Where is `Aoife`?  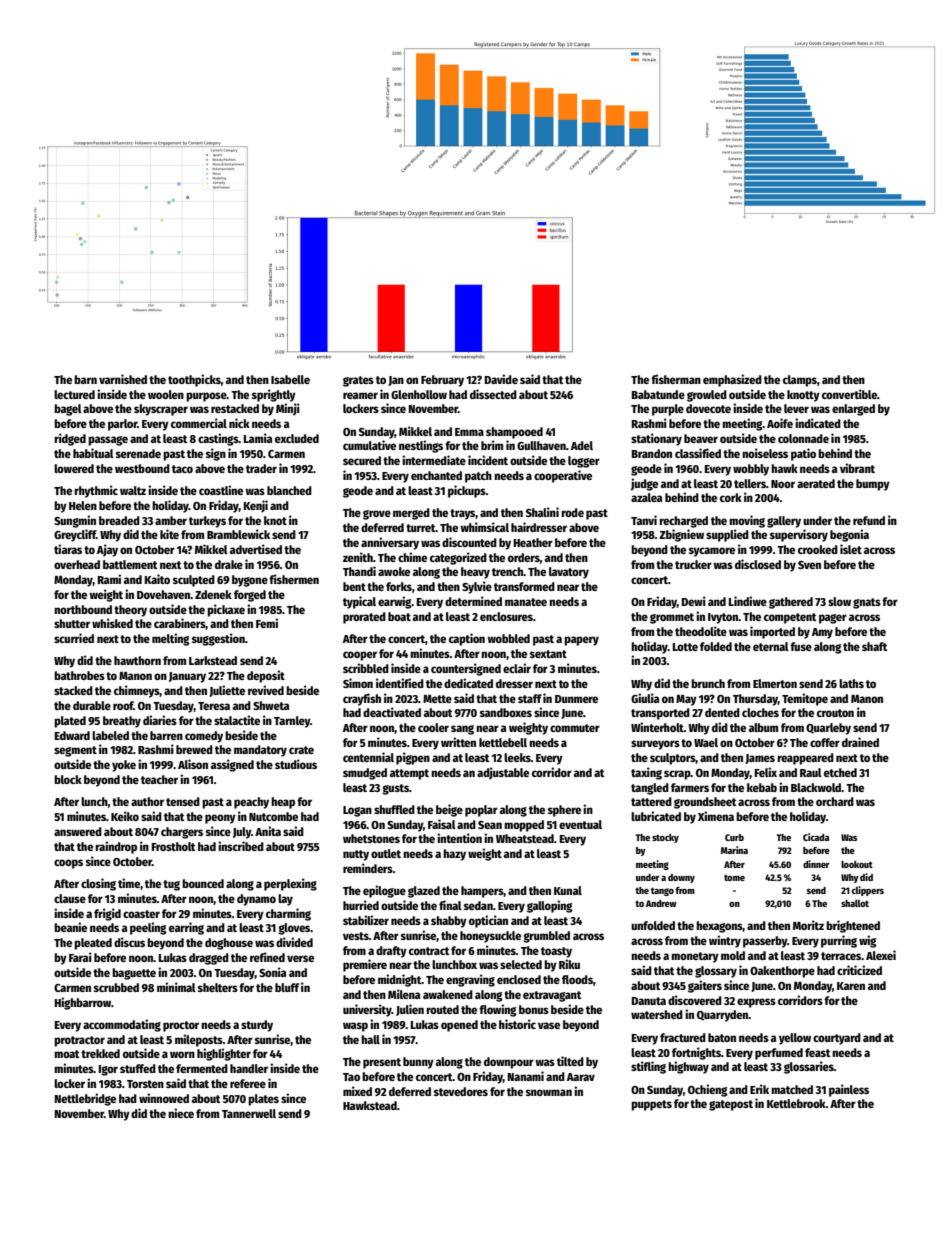
Aoife is located at coordinates (780, 423).
